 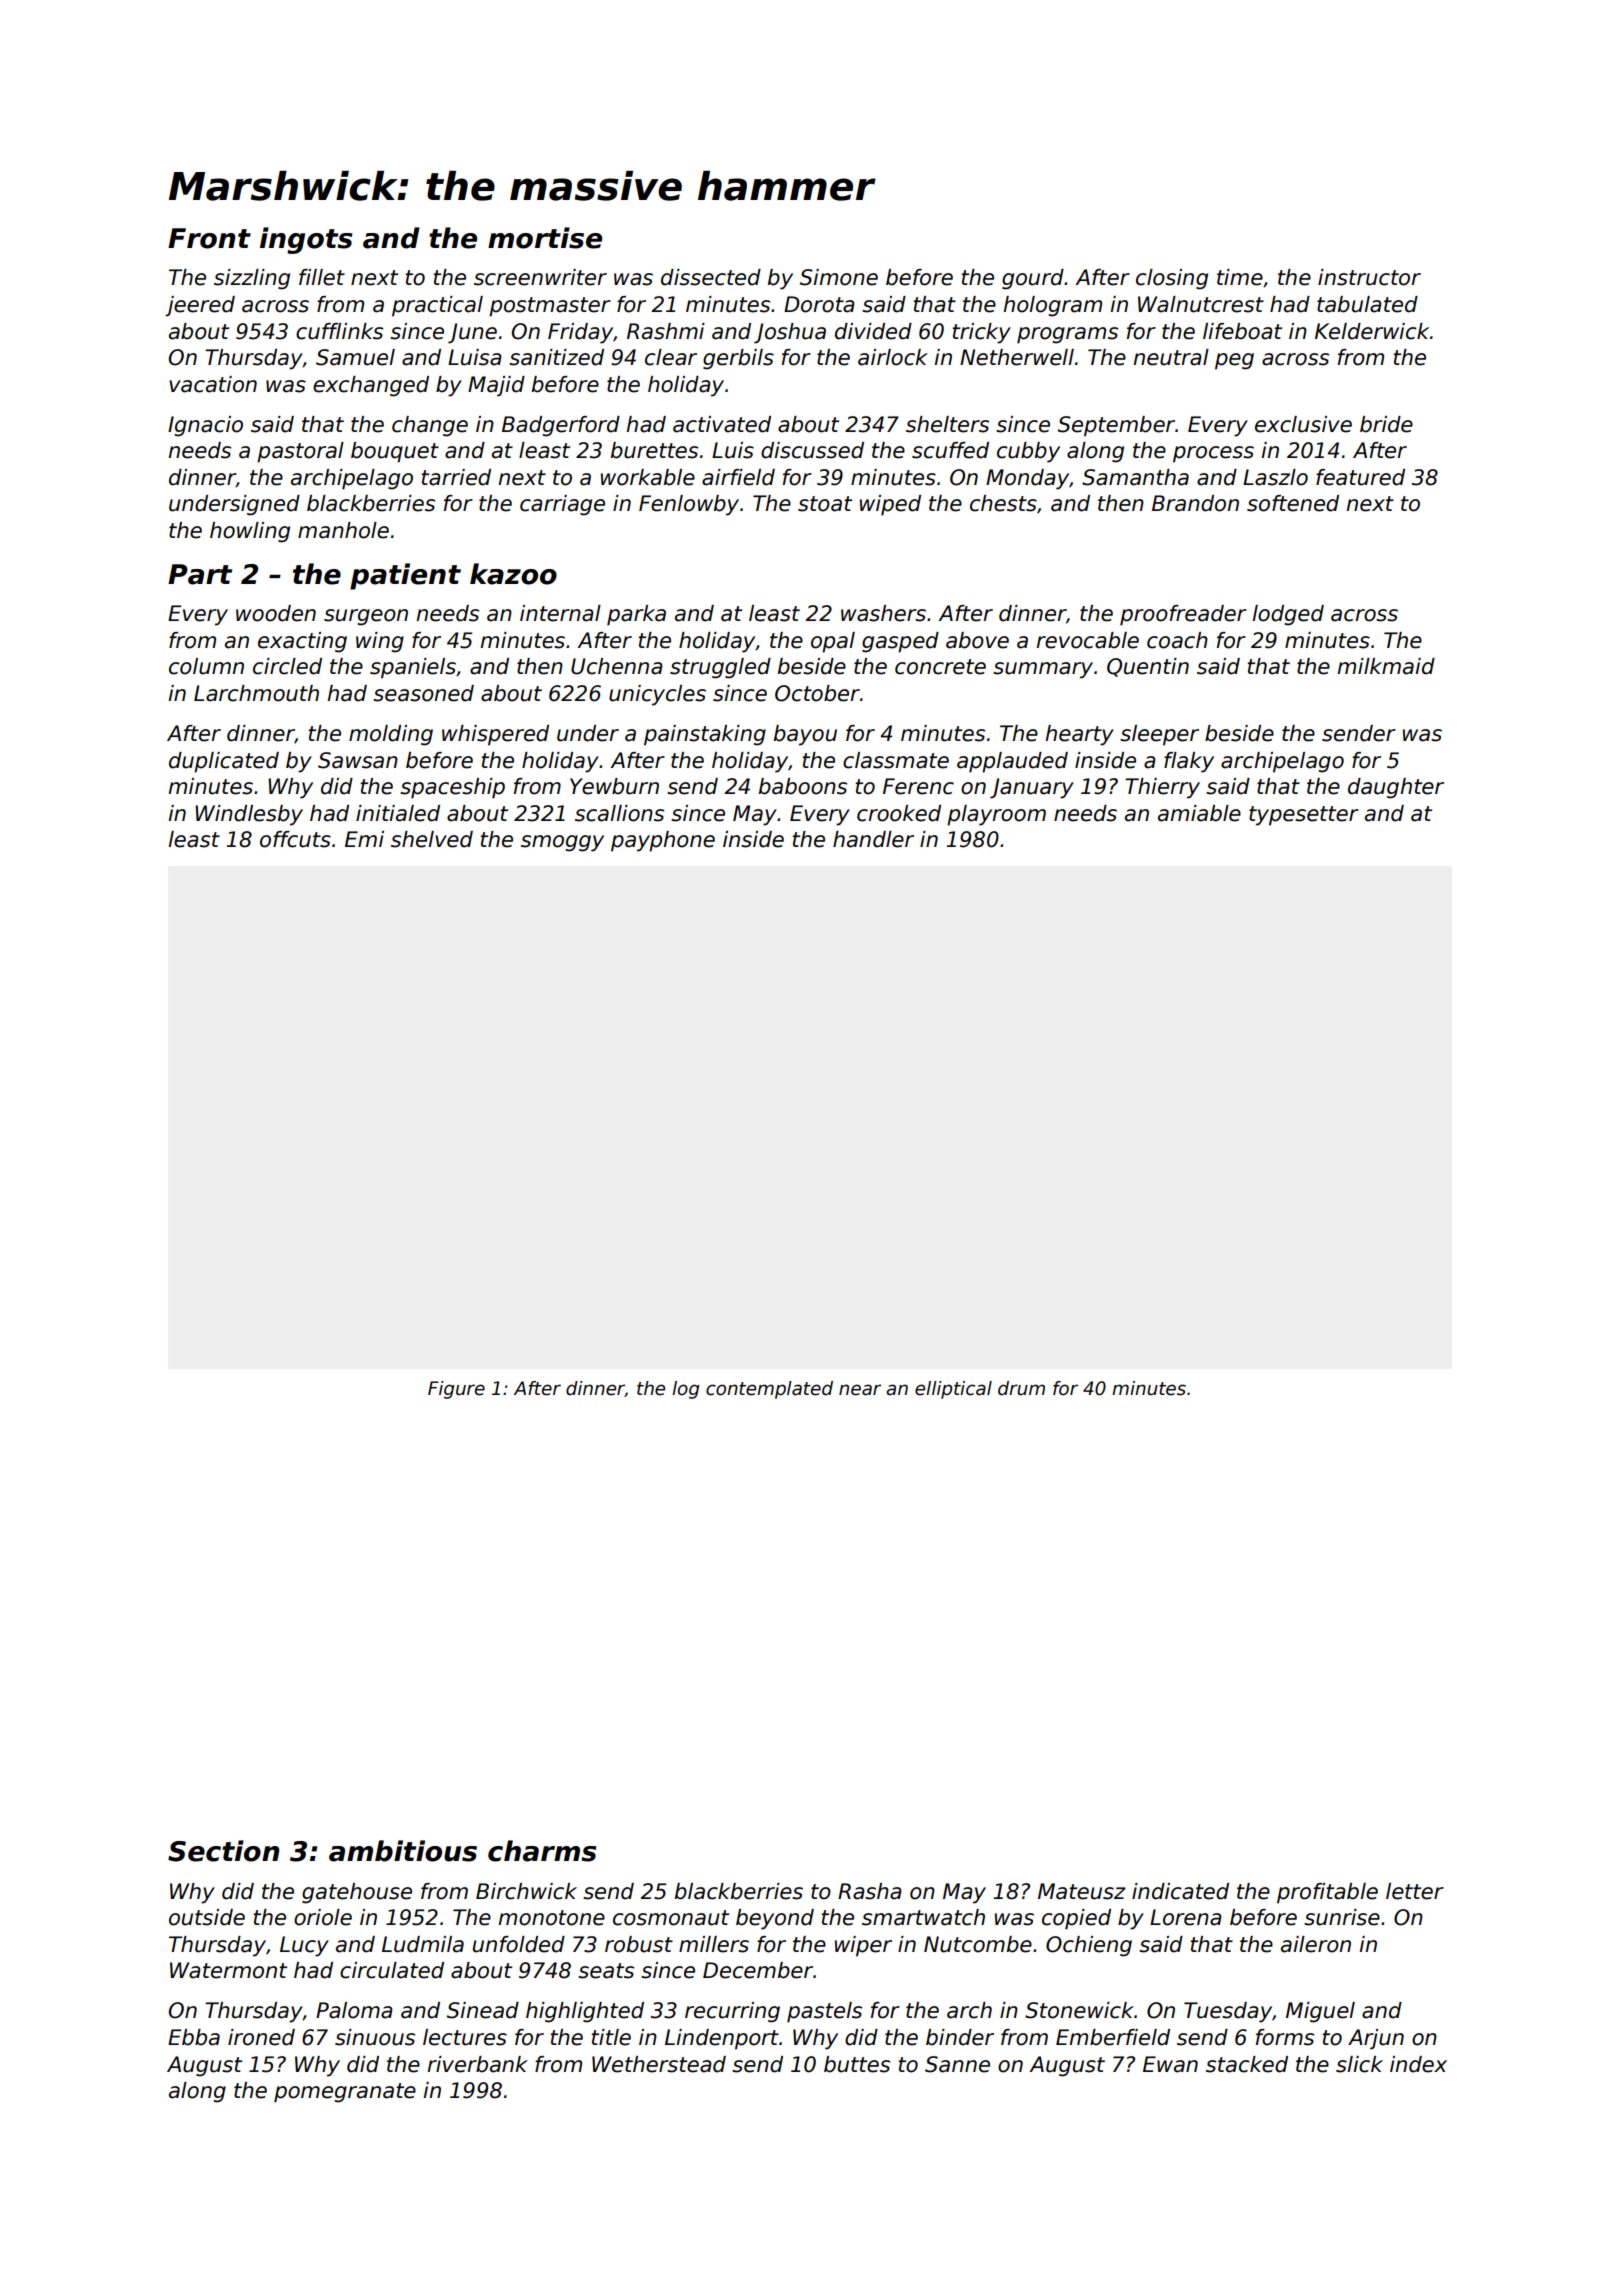 I want to click on letter, so click(x=1415, y=1891).
